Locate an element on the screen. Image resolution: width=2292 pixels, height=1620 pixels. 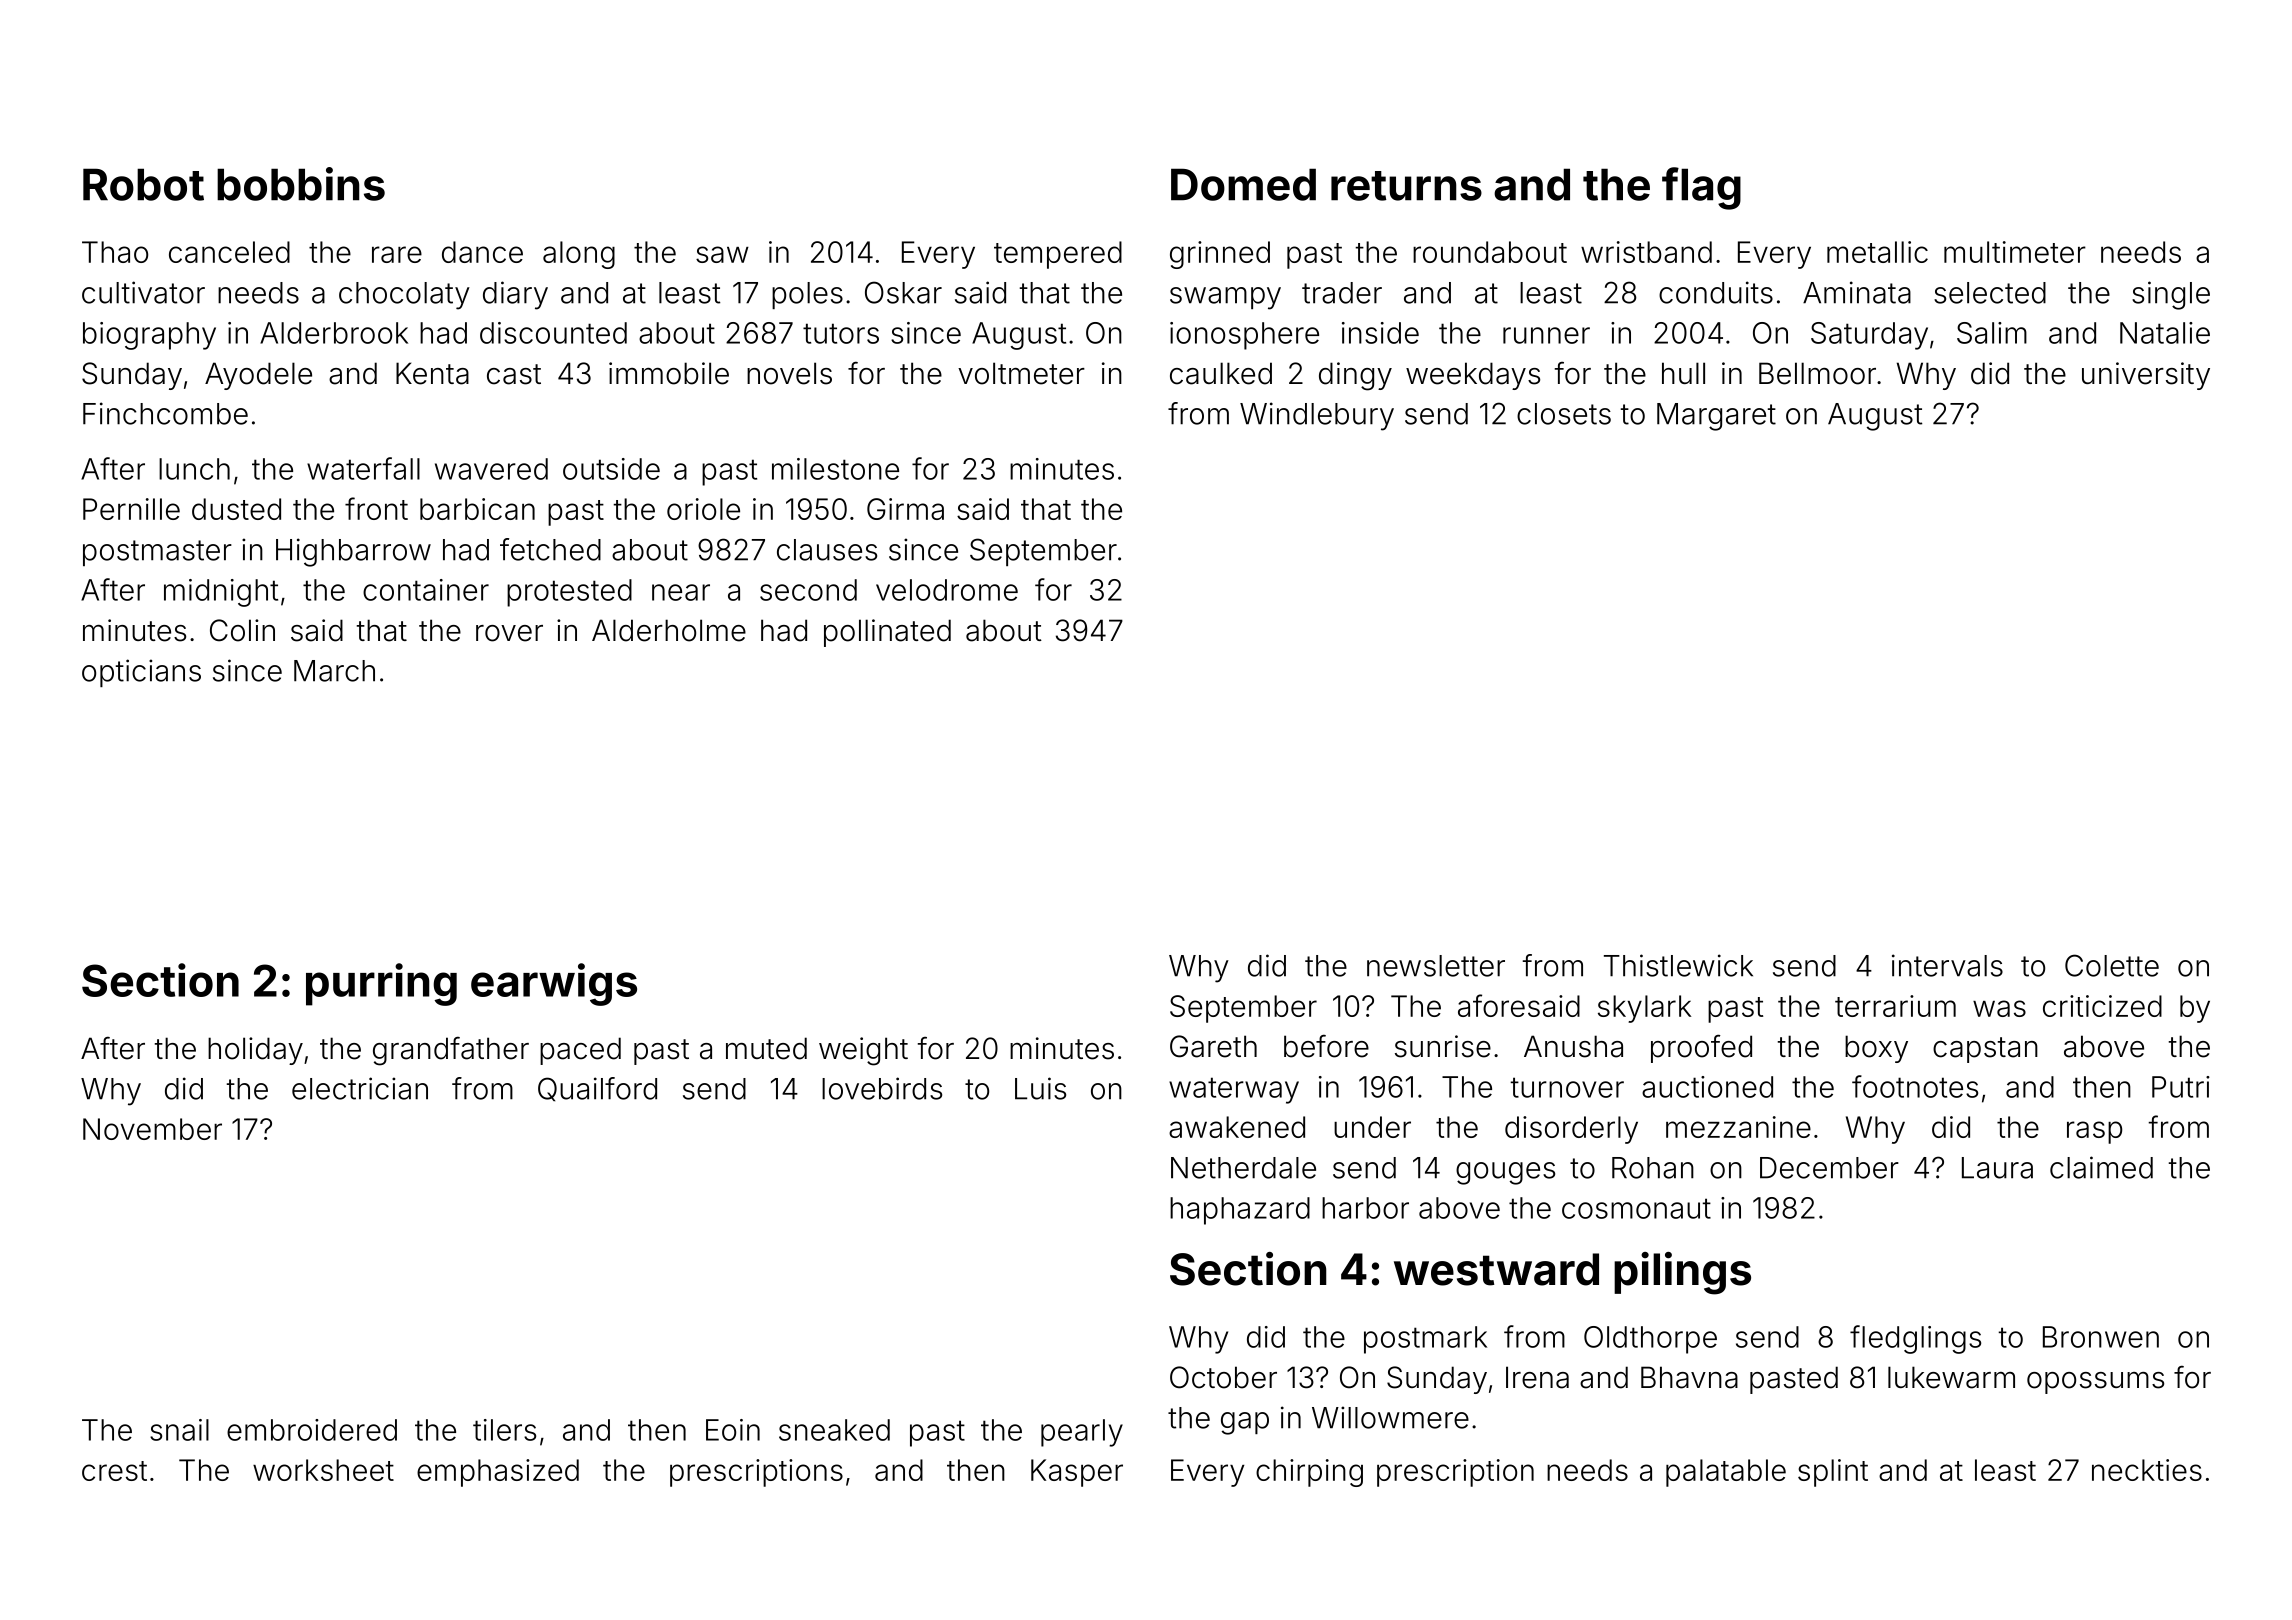
worksheet is located at coordinates (323, 1470).
